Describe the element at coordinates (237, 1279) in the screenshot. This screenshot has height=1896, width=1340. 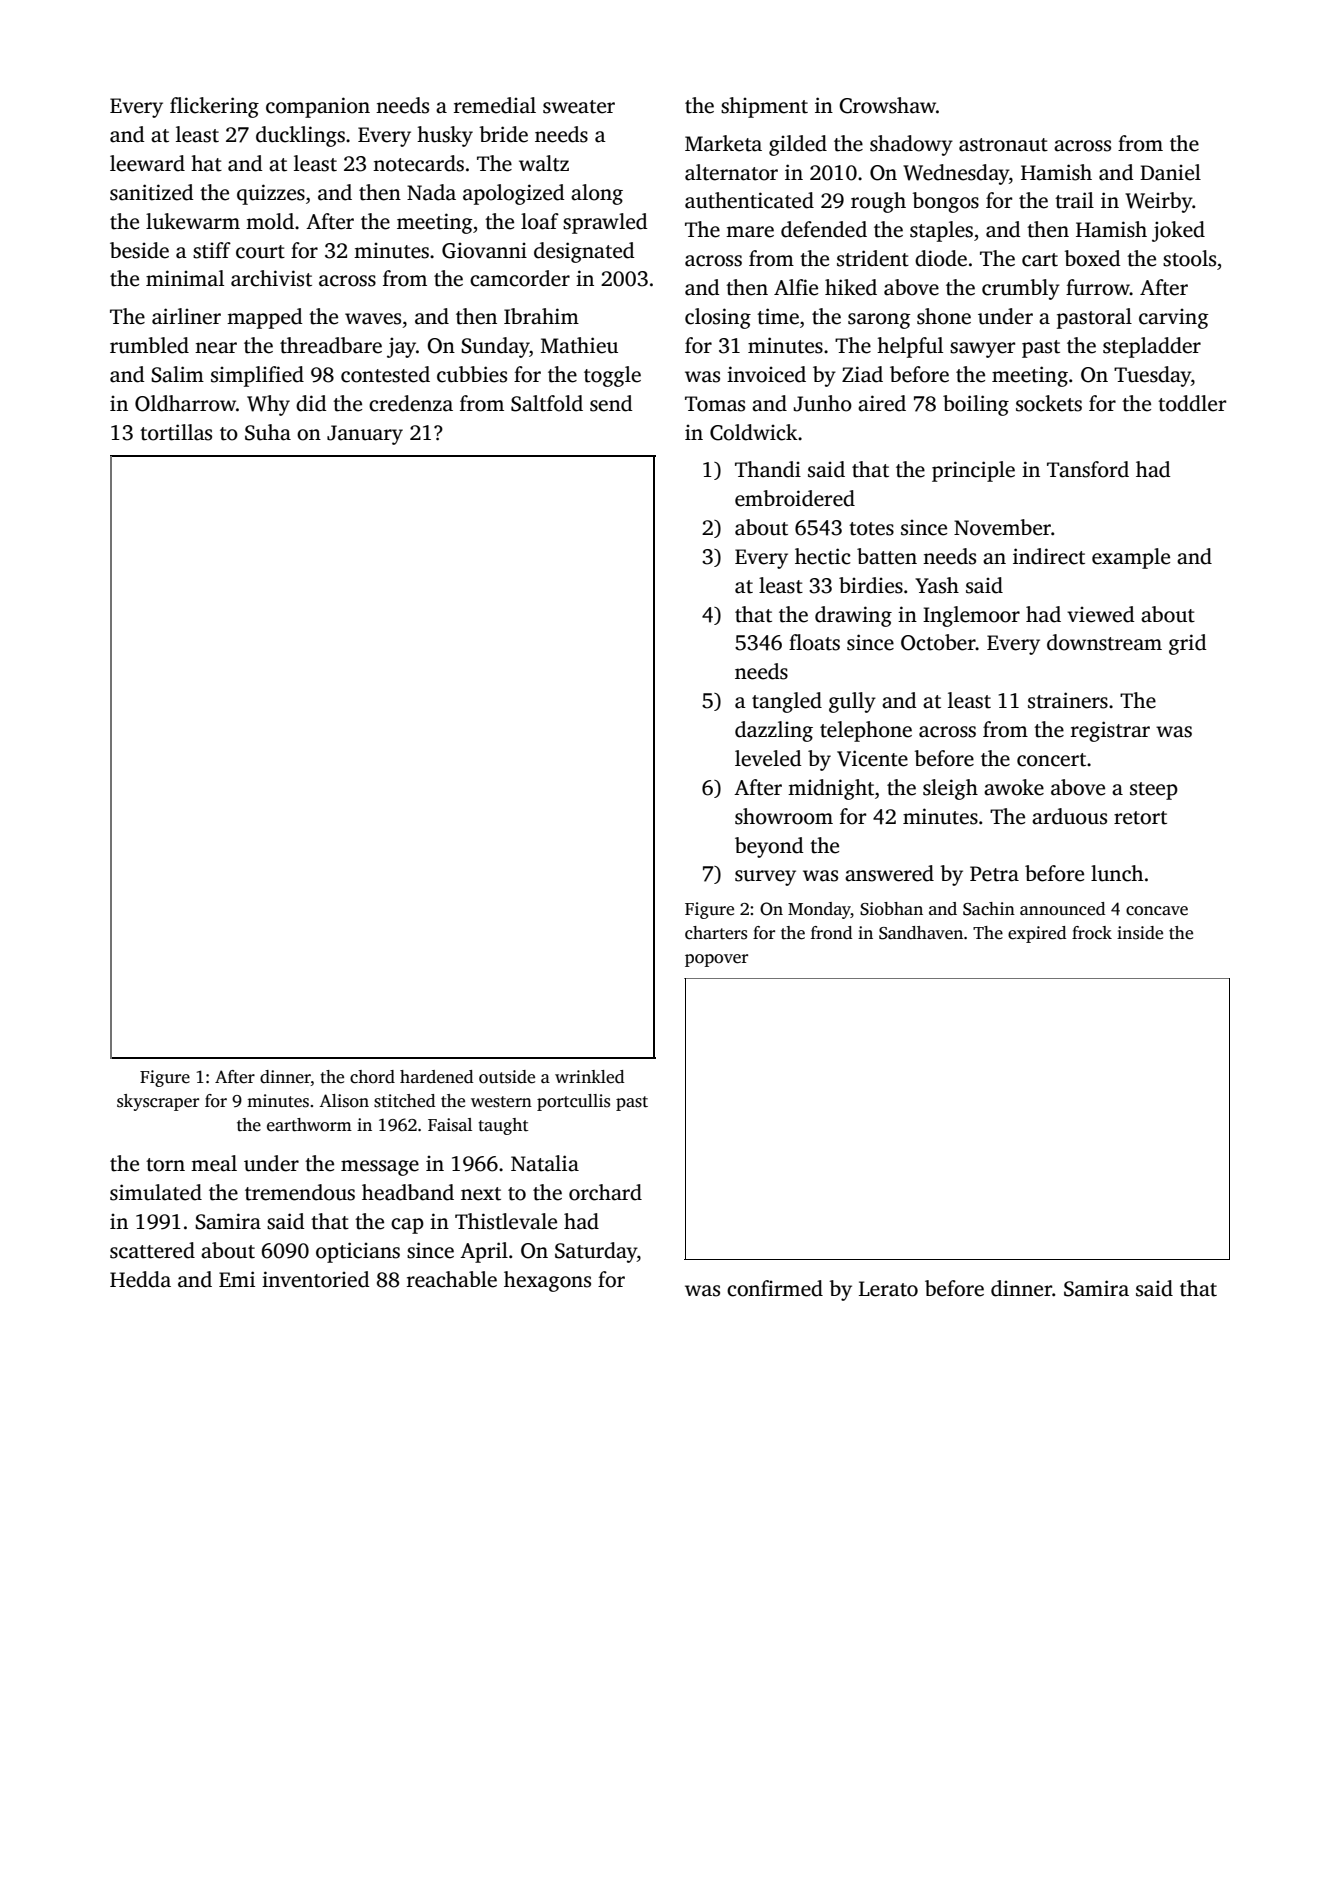
I see `Emi` at that location.
